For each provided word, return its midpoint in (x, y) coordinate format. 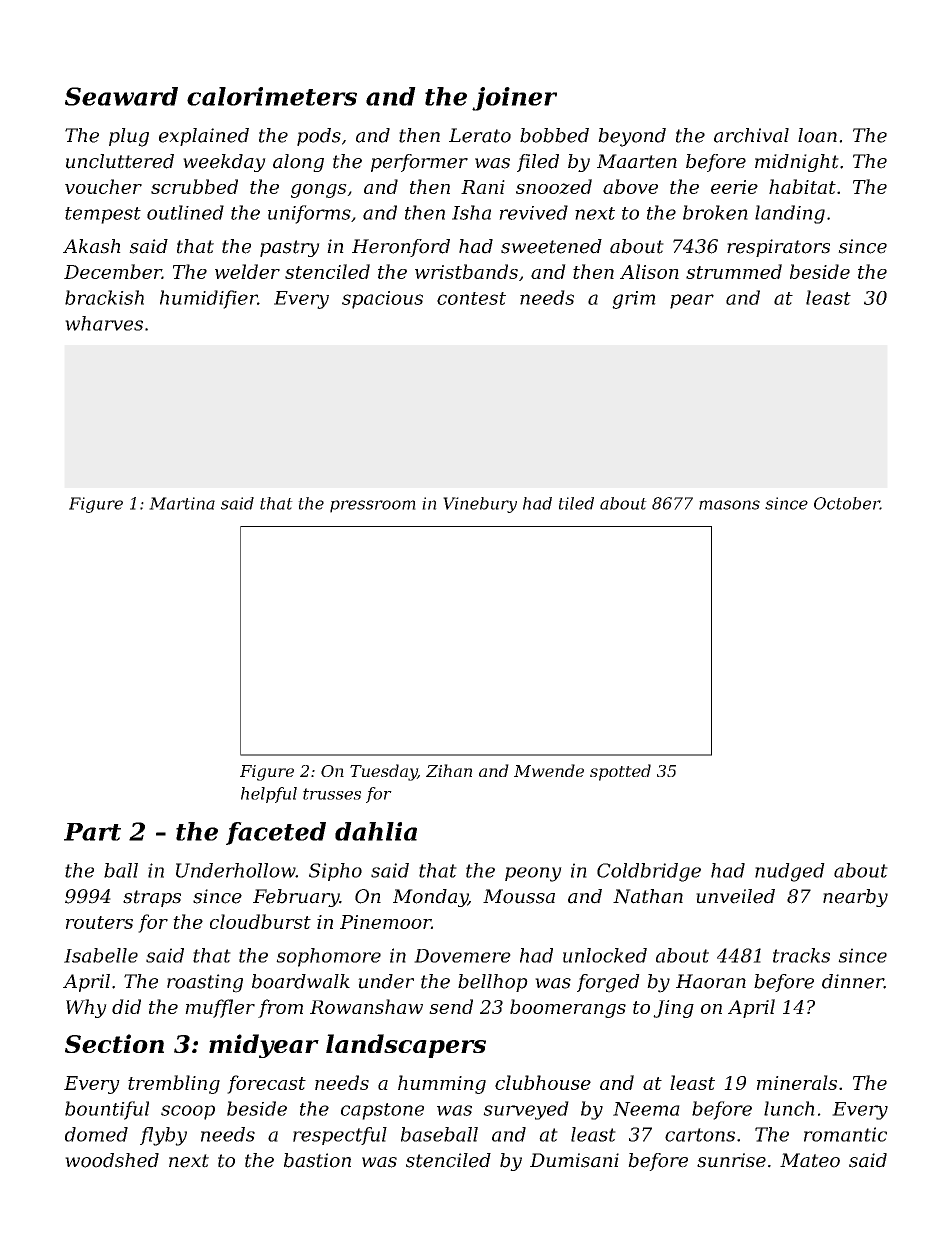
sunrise (731, 1160)
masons (729, 505)
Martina (182, 503)
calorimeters (272, 96)
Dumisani (574, 1160)
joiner (514, 99)
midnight (797, 163)
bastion (317, 1160)
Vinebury (480, 505)
